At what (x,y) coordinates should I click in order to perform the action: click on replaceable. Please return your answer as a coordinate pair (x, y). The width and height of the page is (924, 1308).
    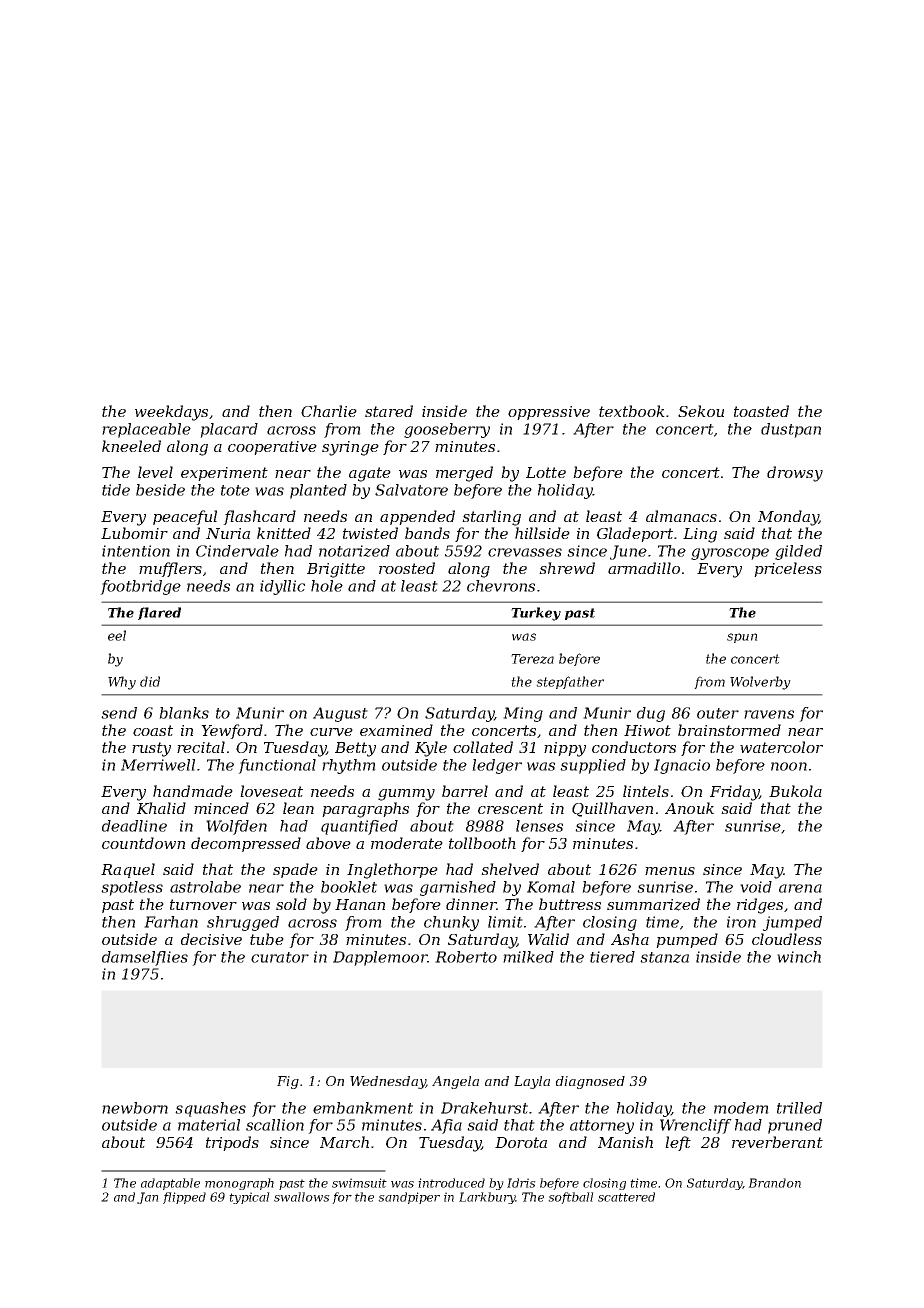
    Looking at the image, I should click on (146, 430).
